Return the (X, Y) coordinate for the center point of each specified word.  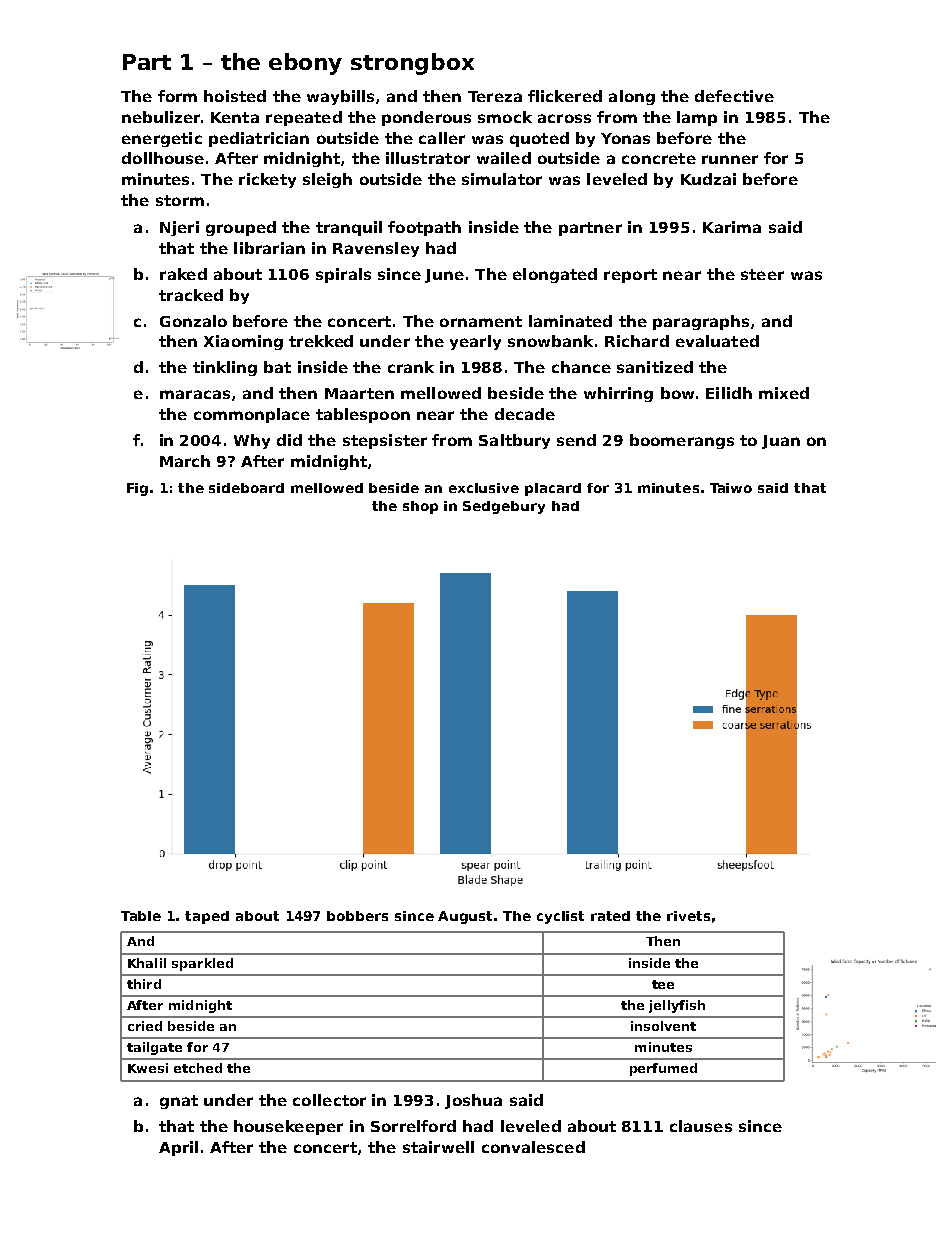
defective (734, 96)
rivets (688, 916)
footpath (424, 228)
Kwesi (148, 1068)
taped (207, 917)
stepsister (385, 441)
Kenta (235, 117)
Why (252, 441)
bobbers (357, 916)
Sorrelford (413, 1126)
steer (762, 274)
